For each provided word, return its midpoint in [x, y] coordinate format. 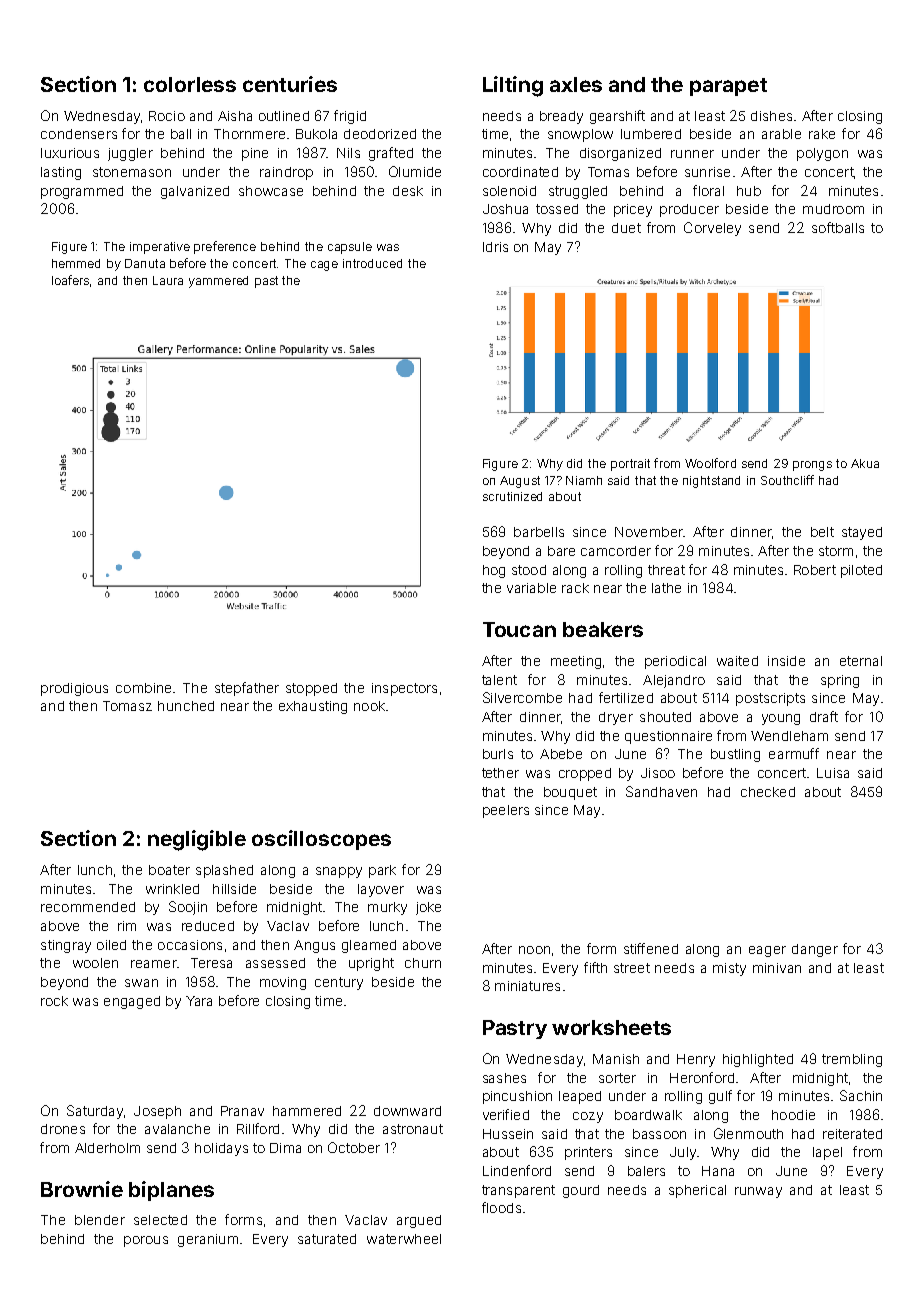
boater [169, 870]
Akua [865, 463]
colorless [190, 84]
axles [576, 84]
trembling [852, 1060]
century [339, 983]
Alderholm [107, 1148]
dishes [771, 116]
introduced [372, 263]
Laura [168, 280]
